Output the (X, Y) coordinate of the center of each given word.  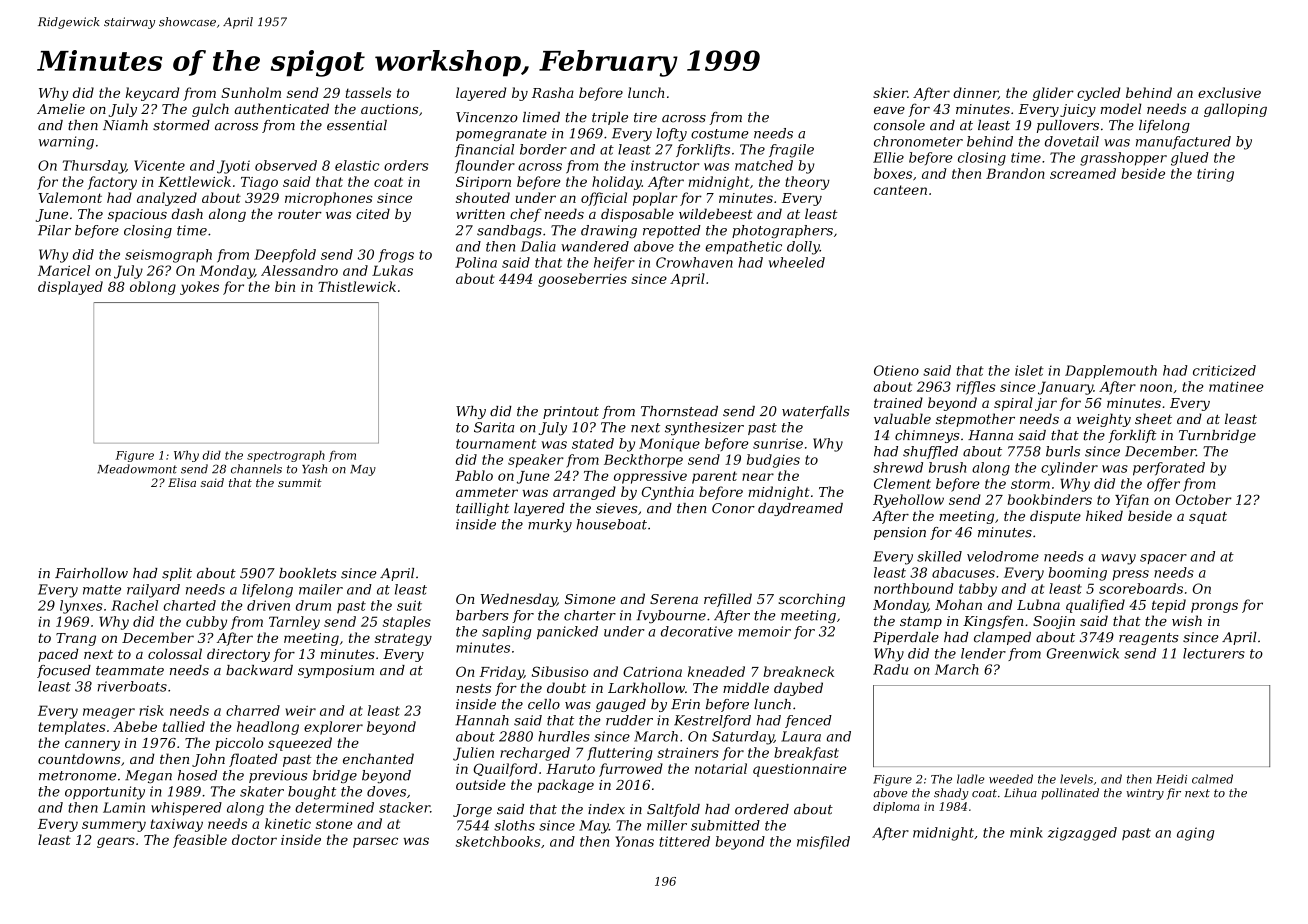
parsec (375, 842)
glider (1053, 94)
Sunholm (251, 92)
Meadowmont (137, 469)
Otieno (896, 370)
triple (610, 118)
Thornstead (679, 411)
